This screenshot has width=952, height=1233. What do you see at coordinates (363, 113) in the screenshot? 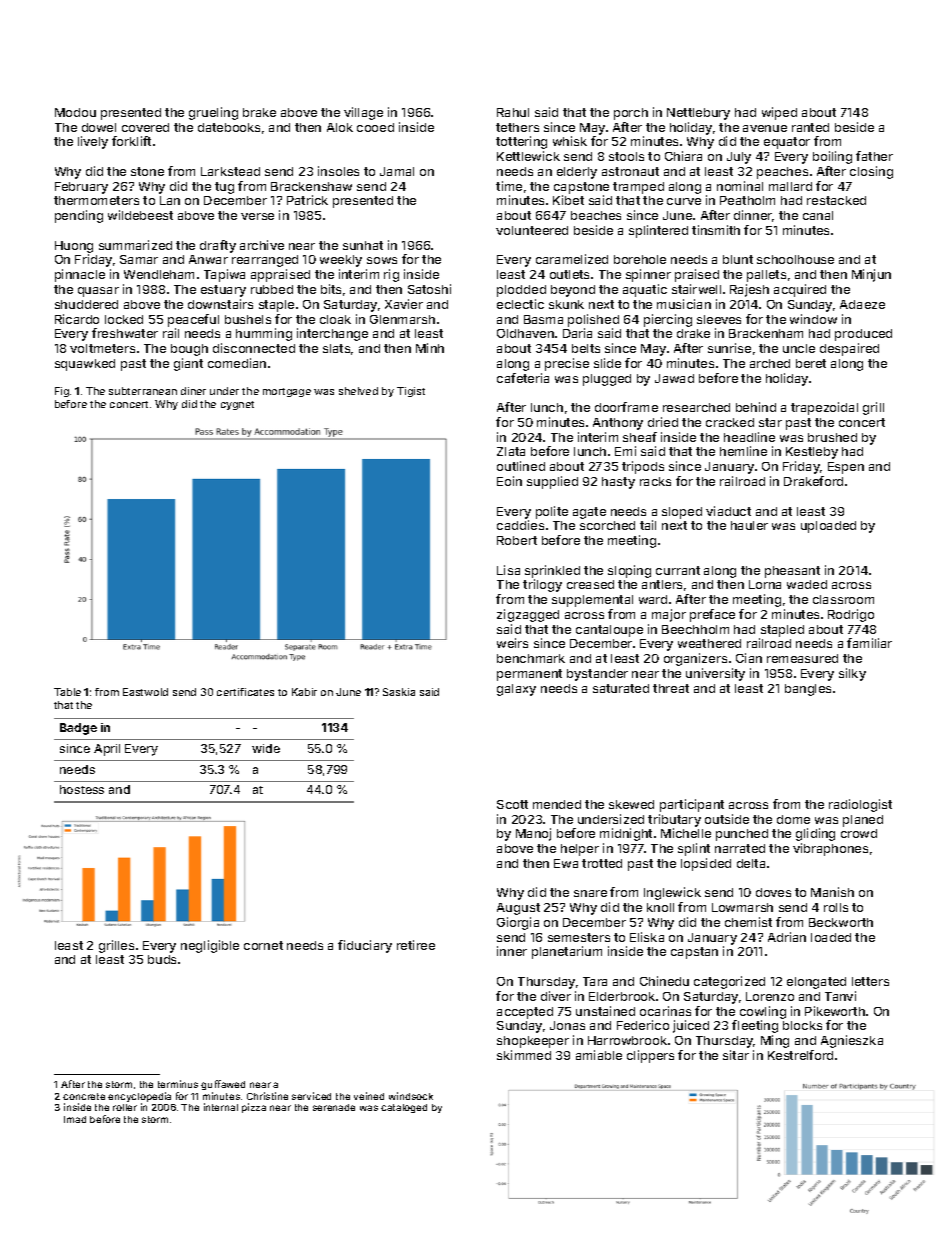
I see `village` at bounding box center [363, 113].
